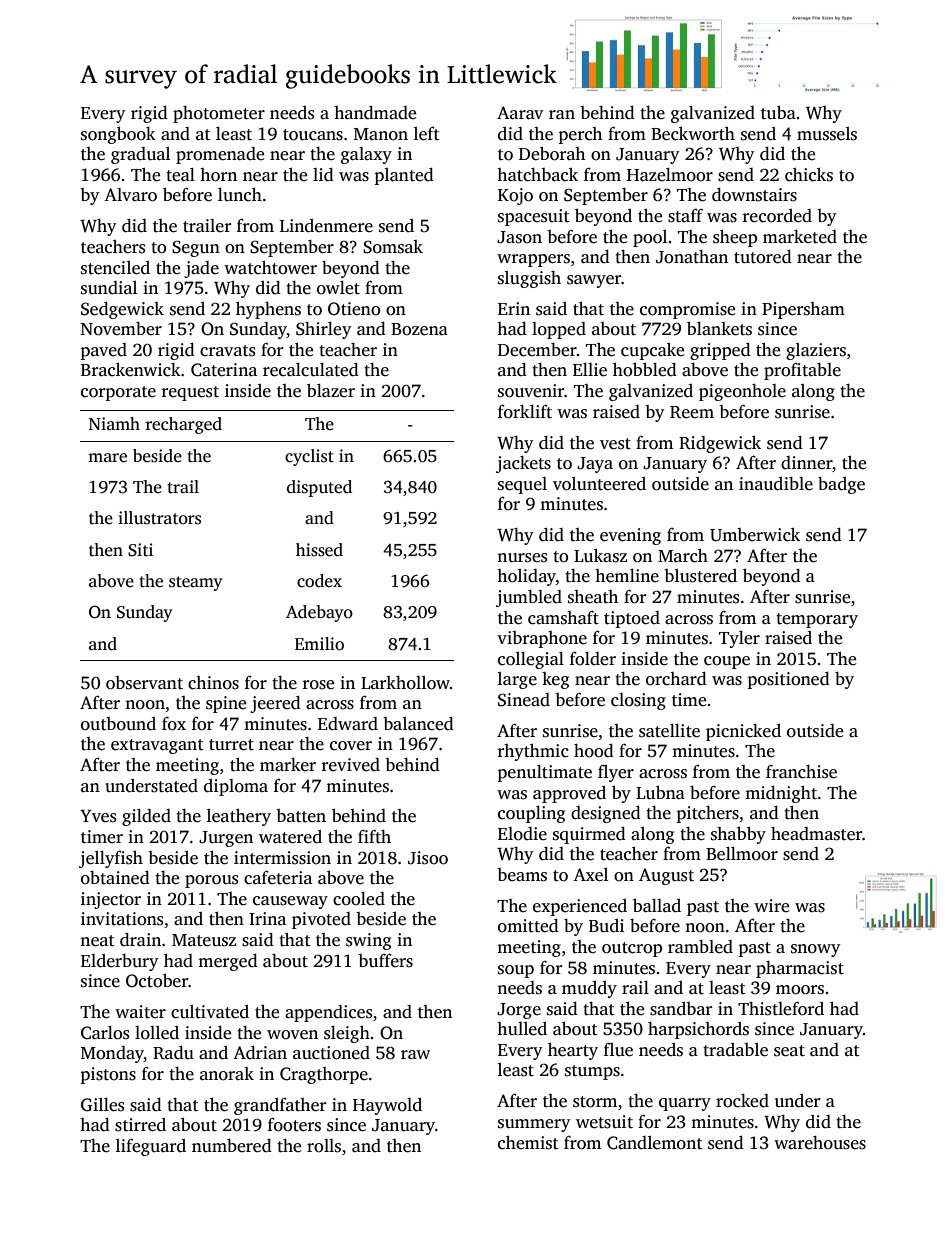 The height and width of the image is (1233, 952). What do you see at coordinates (122, 919) in the image?
I see `invitations` at bounding box center [122, 919].
